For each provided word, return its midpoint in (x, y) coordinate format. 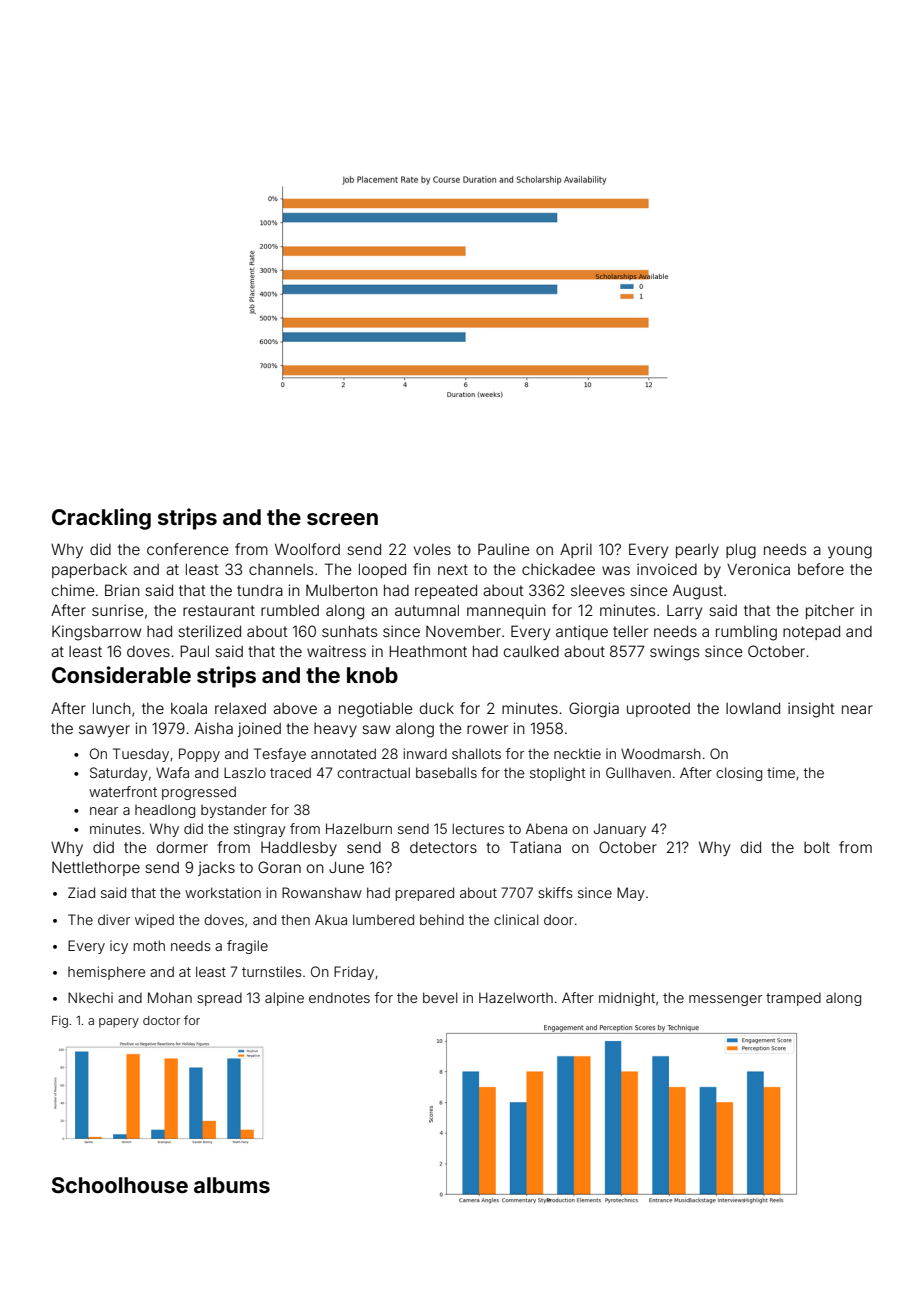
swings (674, 653)
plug (741, 551)
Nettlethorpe (96, 868)
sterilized (209, 631)
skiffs (555, 892)
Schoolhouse (120, 1185)
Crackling (101, 519)
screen (342, 519)
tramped (793, 999)
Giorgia (594, 710)
